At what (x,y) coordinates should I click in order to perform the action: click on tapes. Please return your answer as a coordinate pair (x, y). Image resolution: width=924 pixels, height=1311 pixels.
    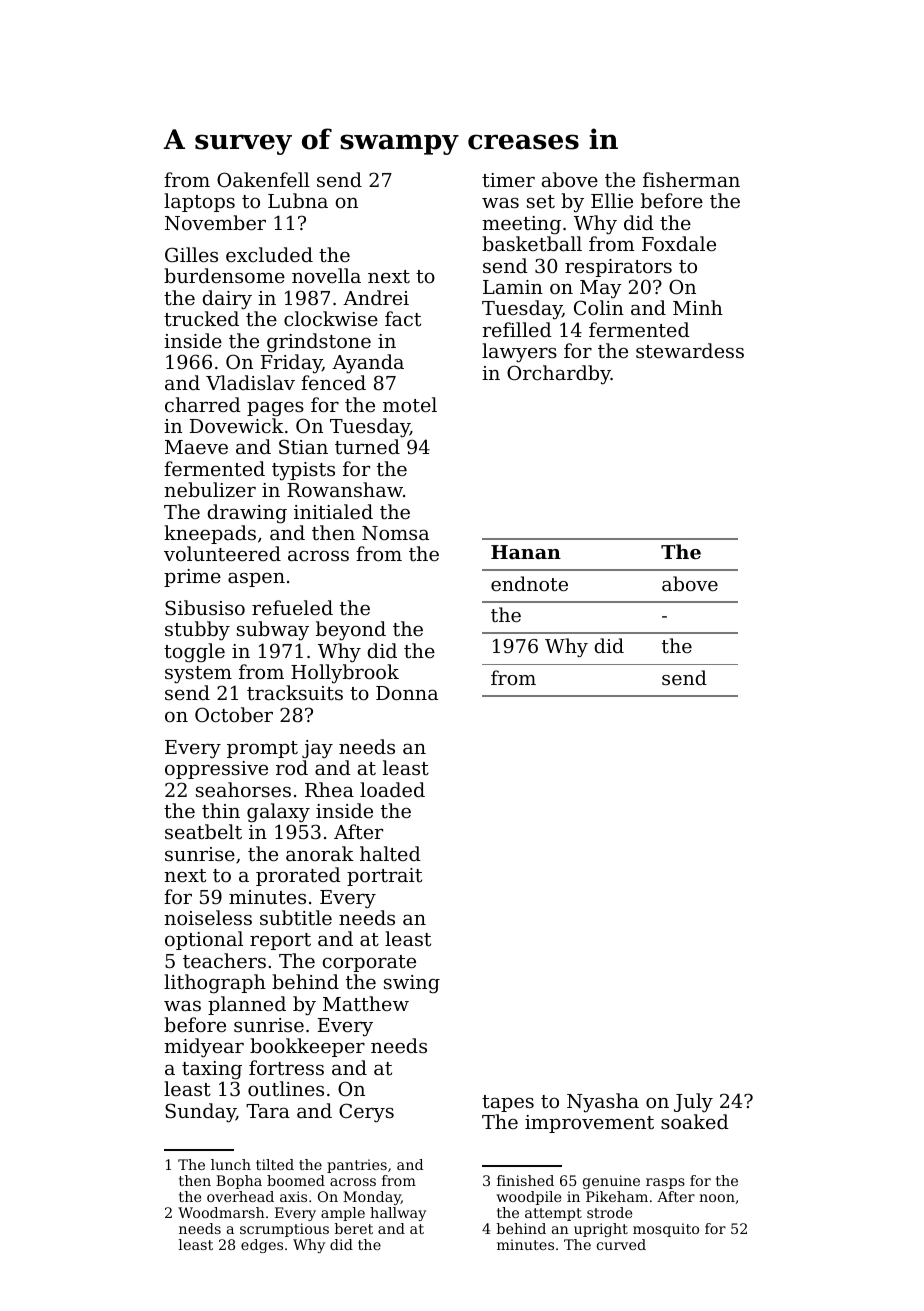
    Looking at the image, I should click on (508, 1103).
